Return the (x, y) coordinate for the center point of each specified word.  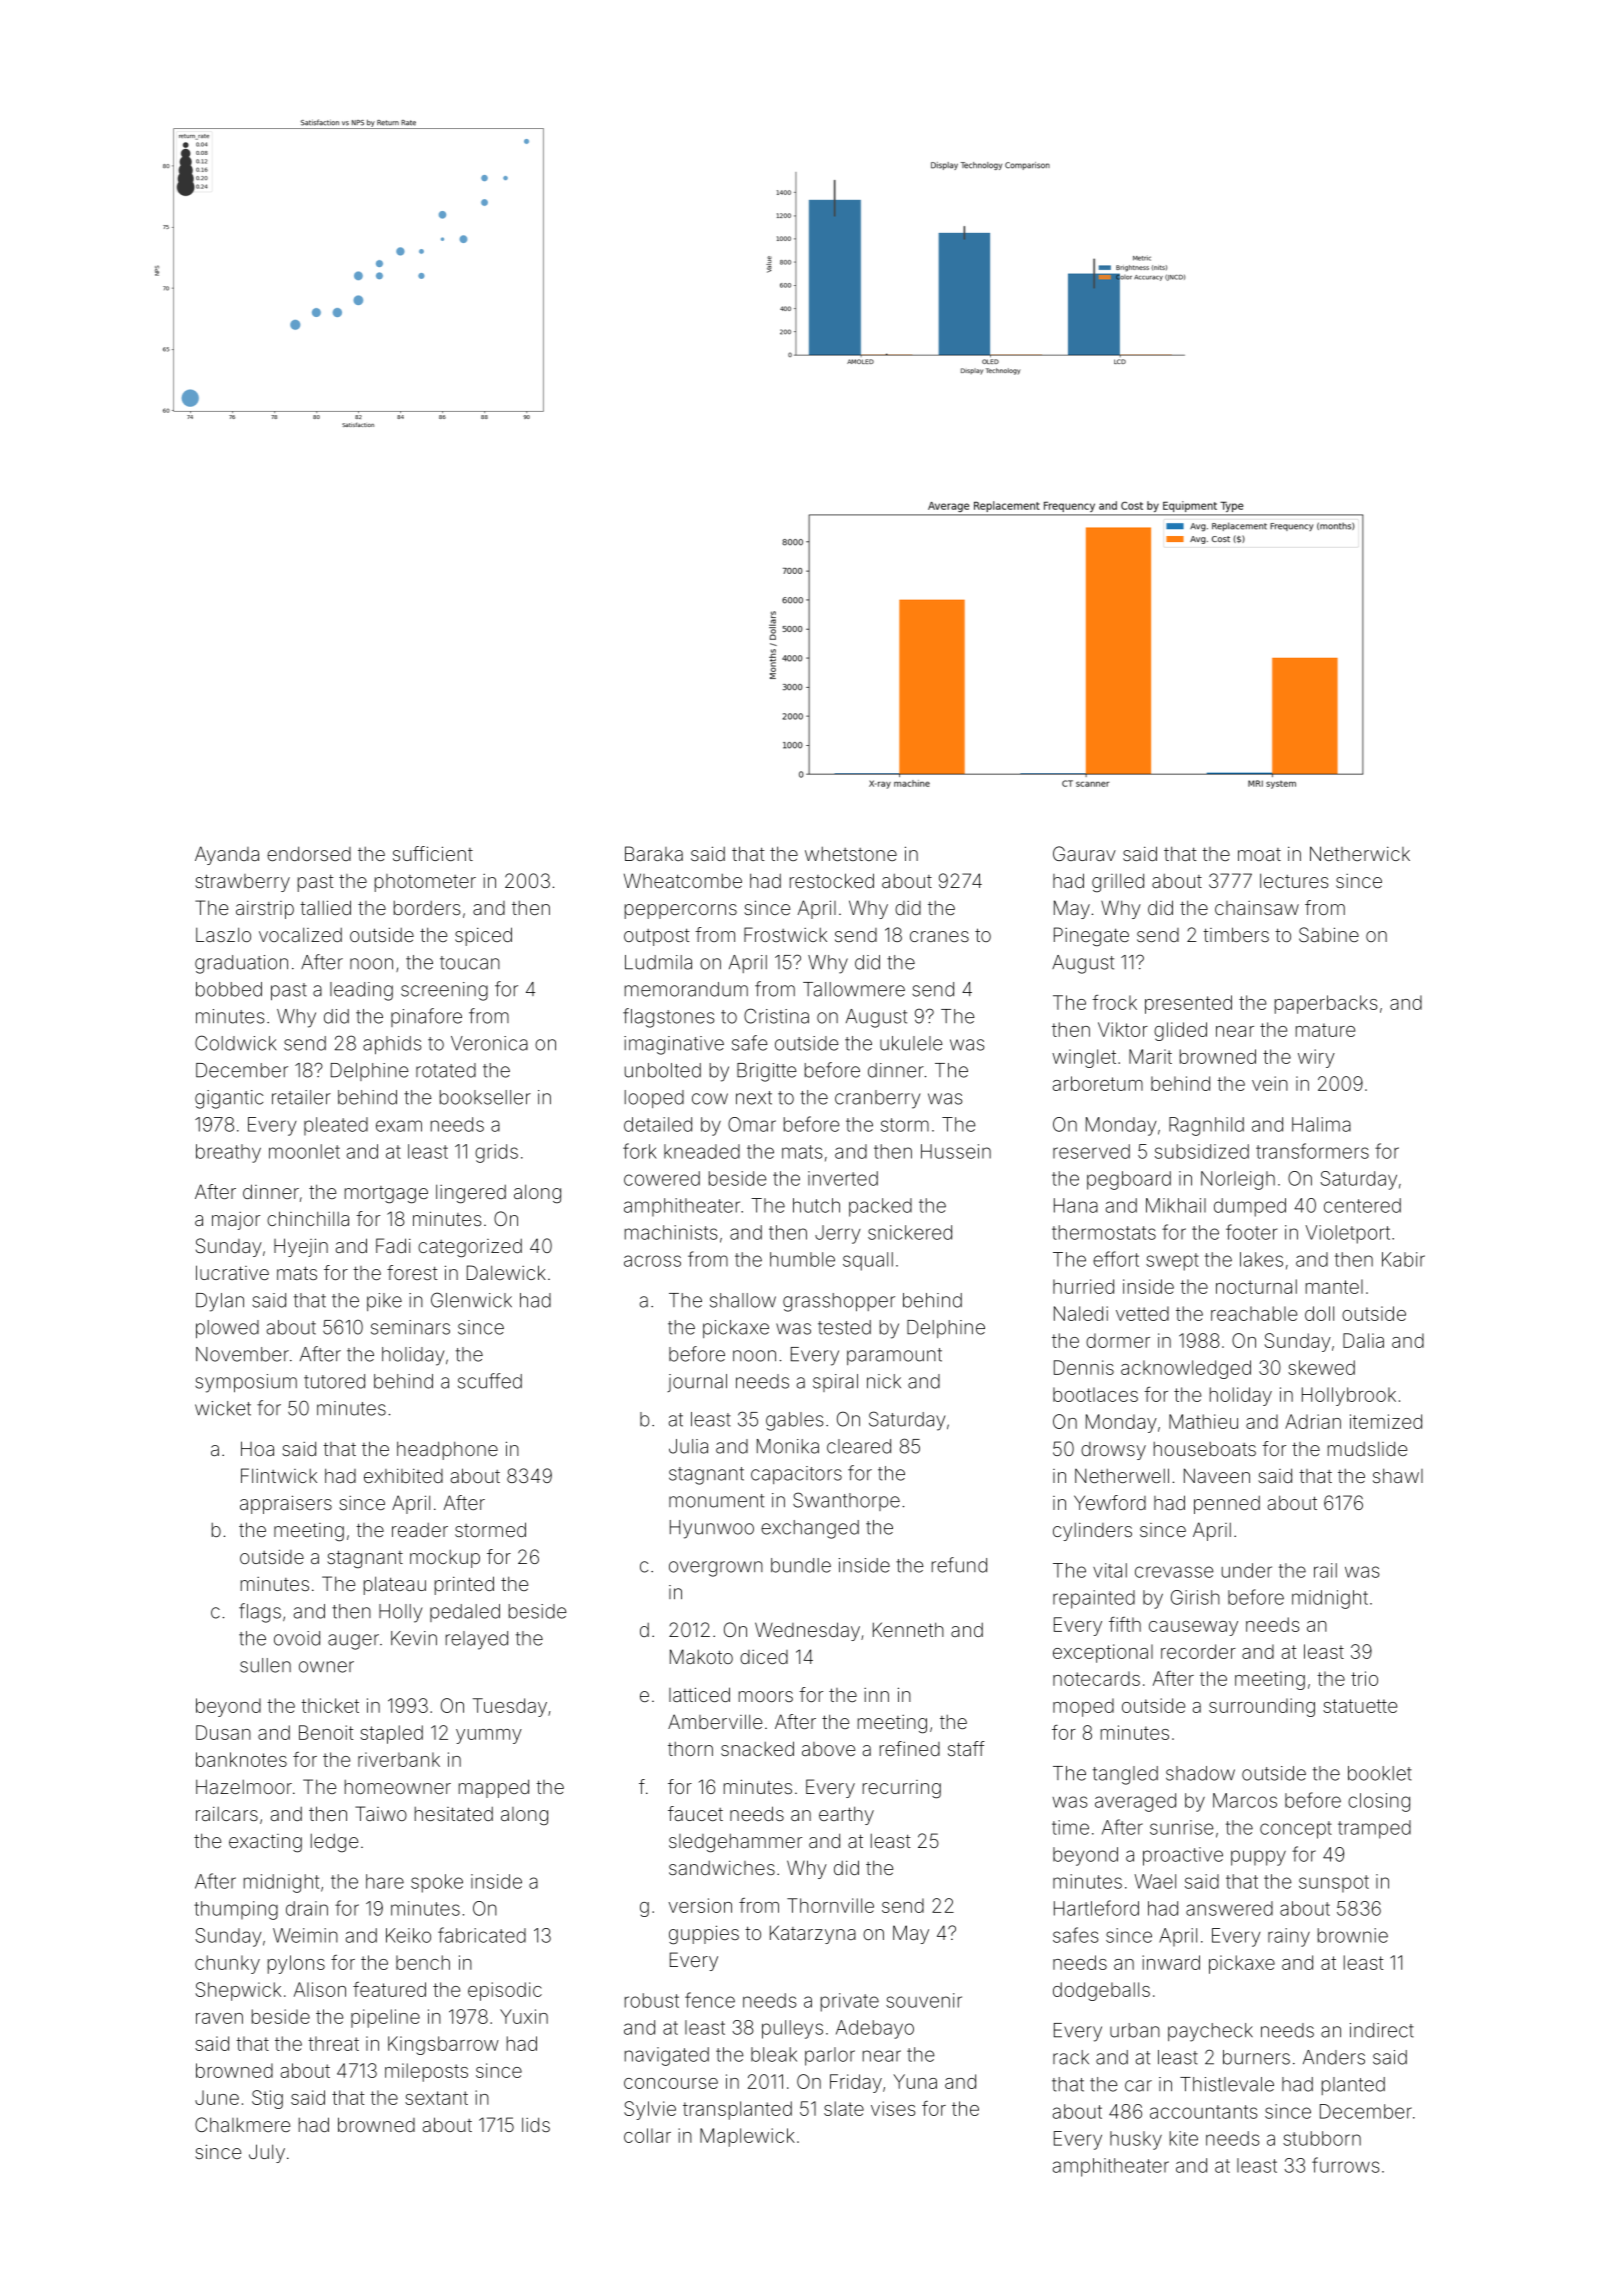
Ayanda (227, 855)
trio (1364, 1678)
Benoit (326, 1732)
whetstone (851, 854)
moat (1259, 854)
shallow (743, 1300)
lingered (471, 1194)
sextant (436, 2098)
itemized (1386, 1421)
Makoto (701, 1656)
